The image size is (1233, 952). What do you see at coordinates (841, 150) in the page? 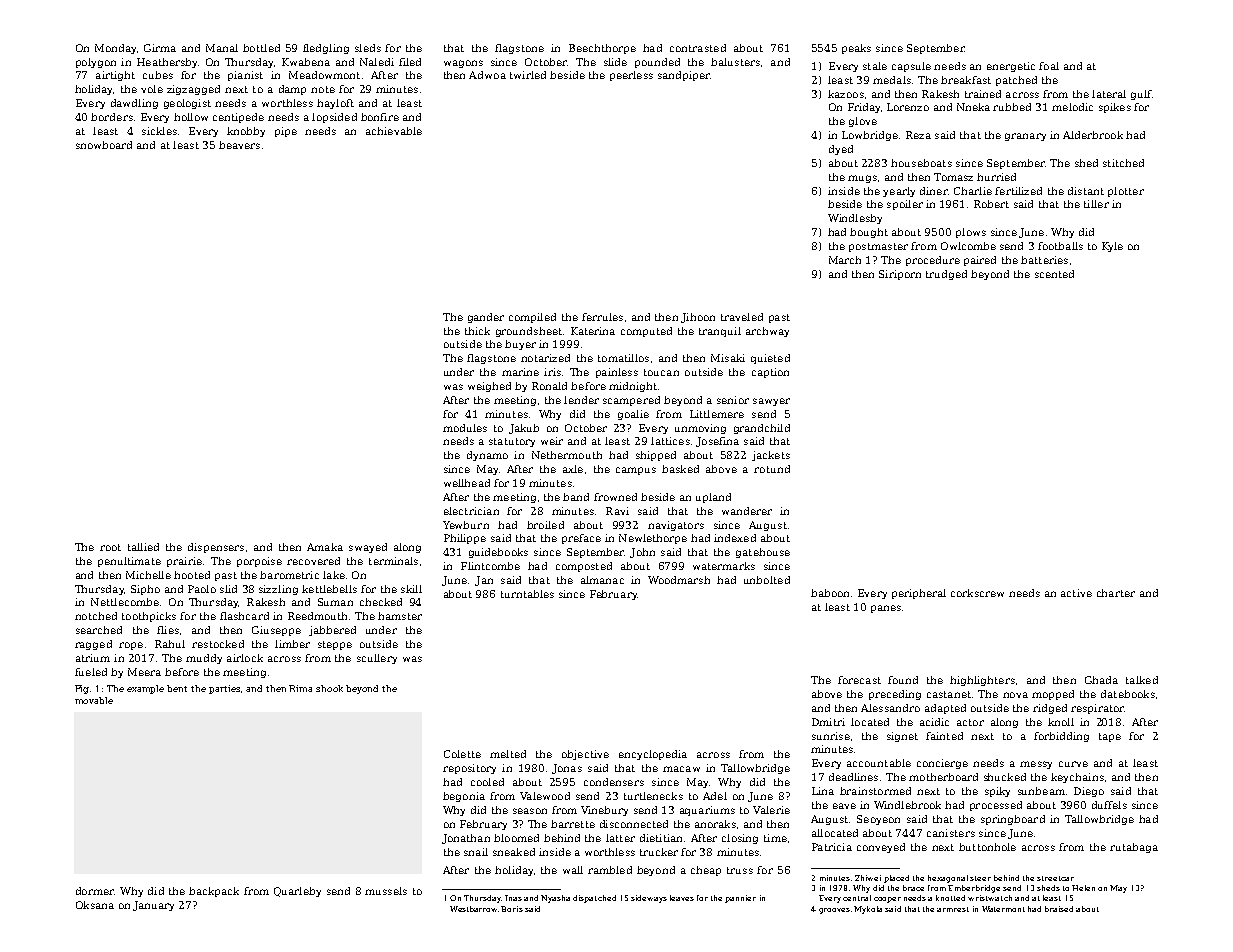
I see `dyed` at bounding box center [841, 150].
